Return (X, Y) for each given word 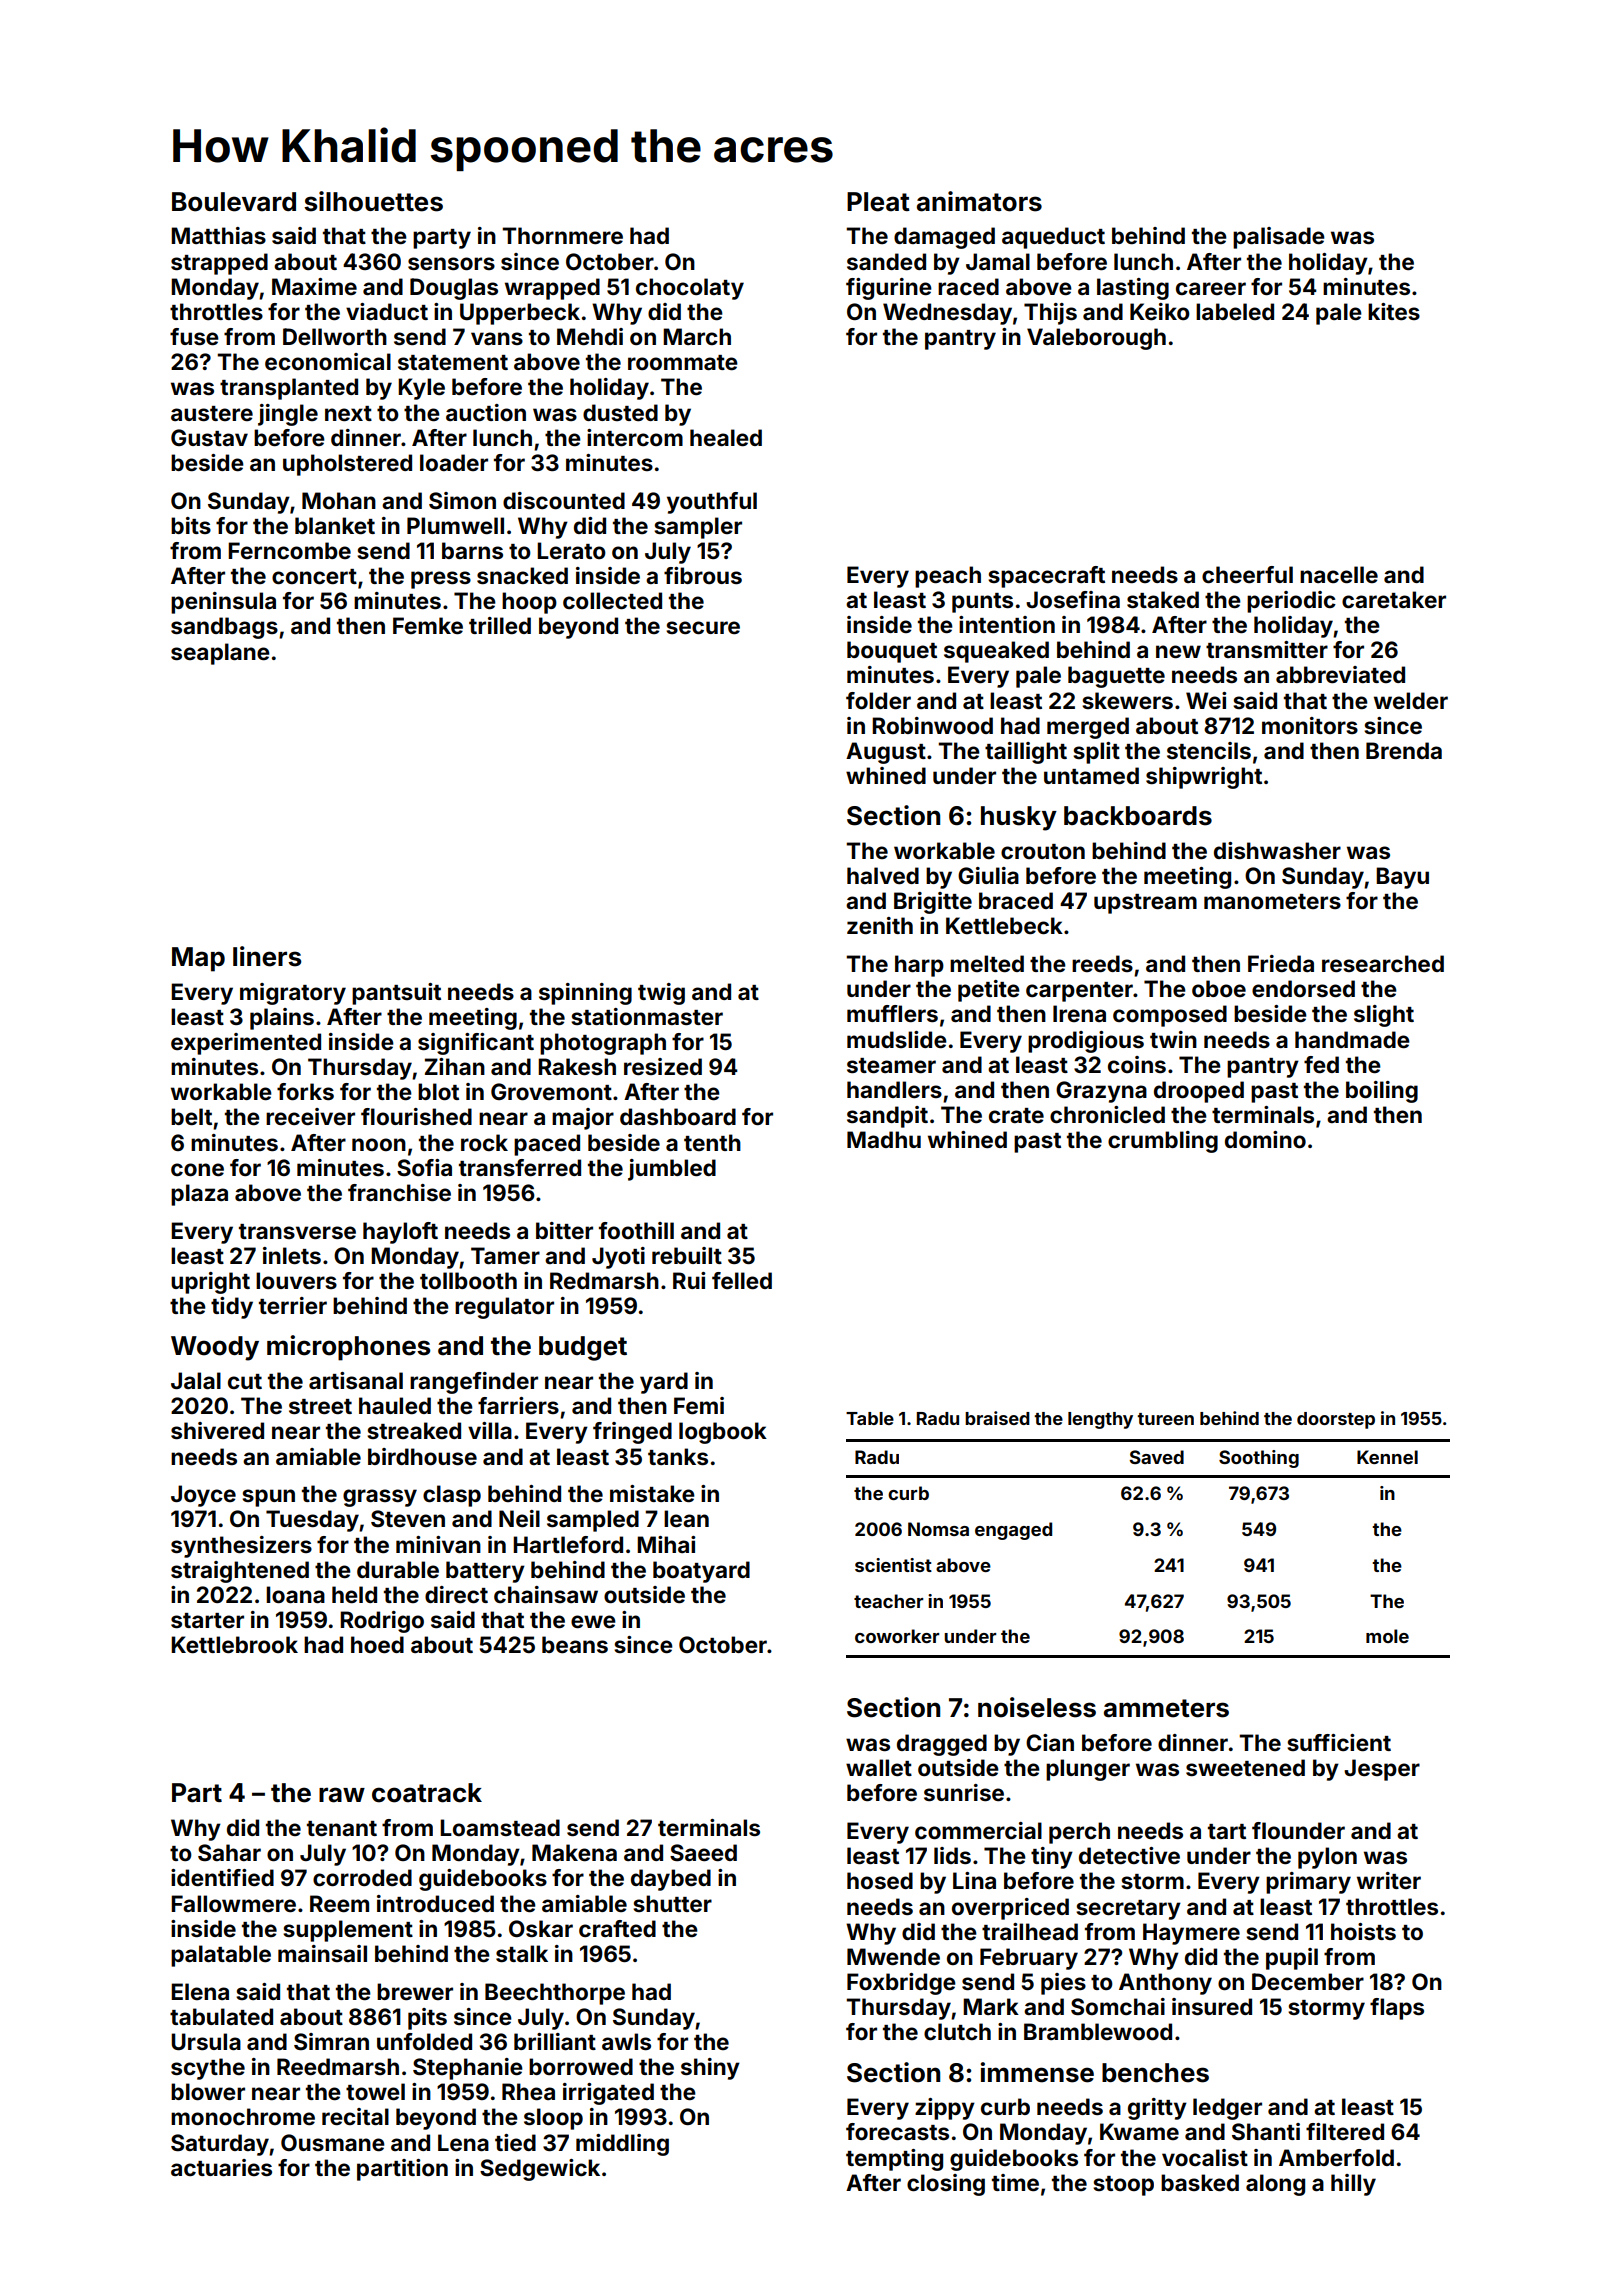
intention (1007, 624)
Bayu (1402, 878)
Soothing (1259, 1459)
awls (626, 2041)
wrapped (552, 289)
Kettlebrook (234, 1644)
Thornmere (562, 235)
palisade (1279, 238)
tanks (678, 1456)
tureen (1165, 1419)
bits (191, 525)
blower (208, 2091)
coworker (897, 1636)
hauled (395, 1405)
